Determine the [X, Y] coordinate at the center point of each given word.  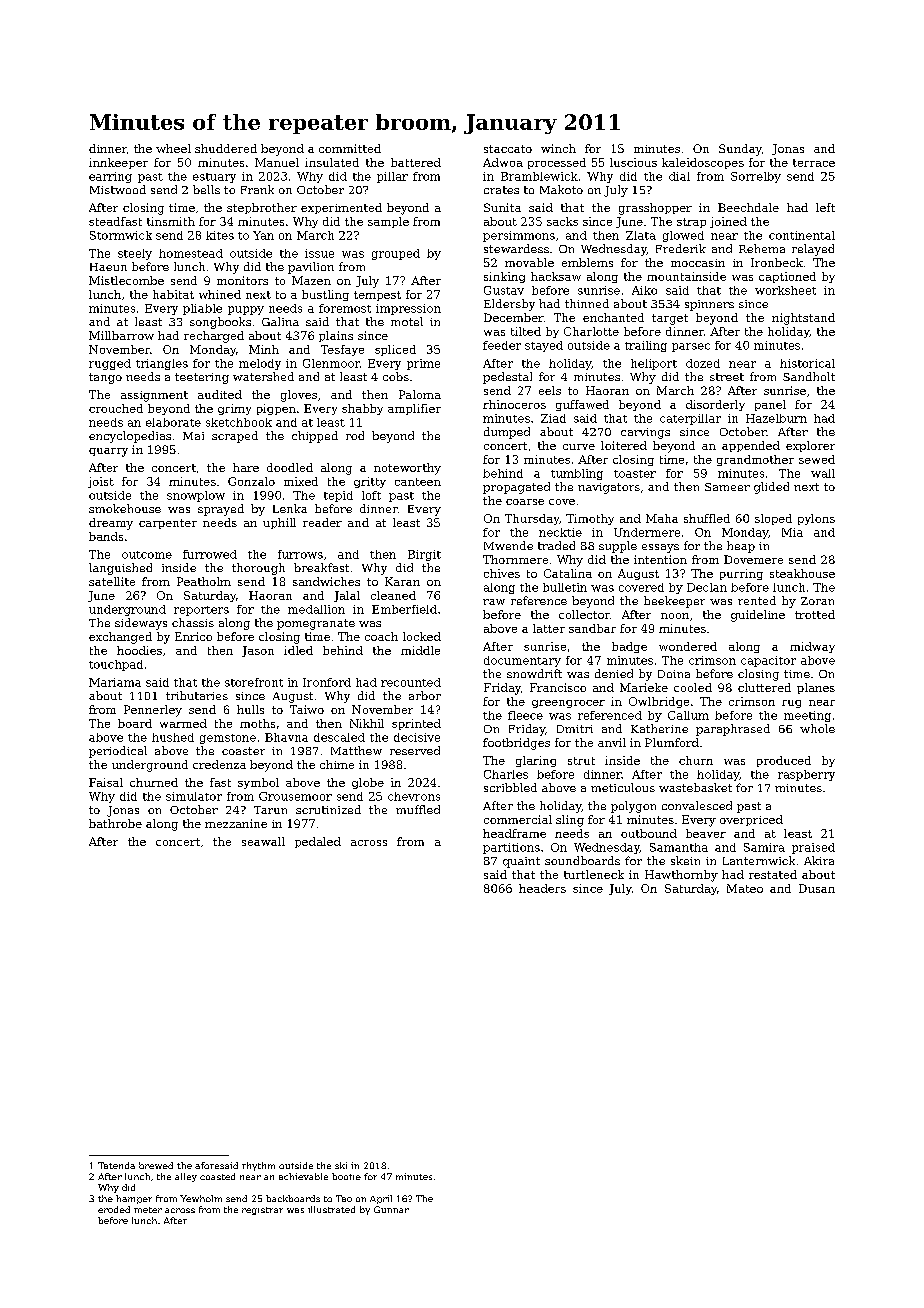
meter [148, 1210]
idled [298, 650]
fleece [525, 715]
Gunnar [391, 1209]
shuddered [226, 148]
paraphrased [733, 730]
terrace [814, 163]
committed [350, 148]
